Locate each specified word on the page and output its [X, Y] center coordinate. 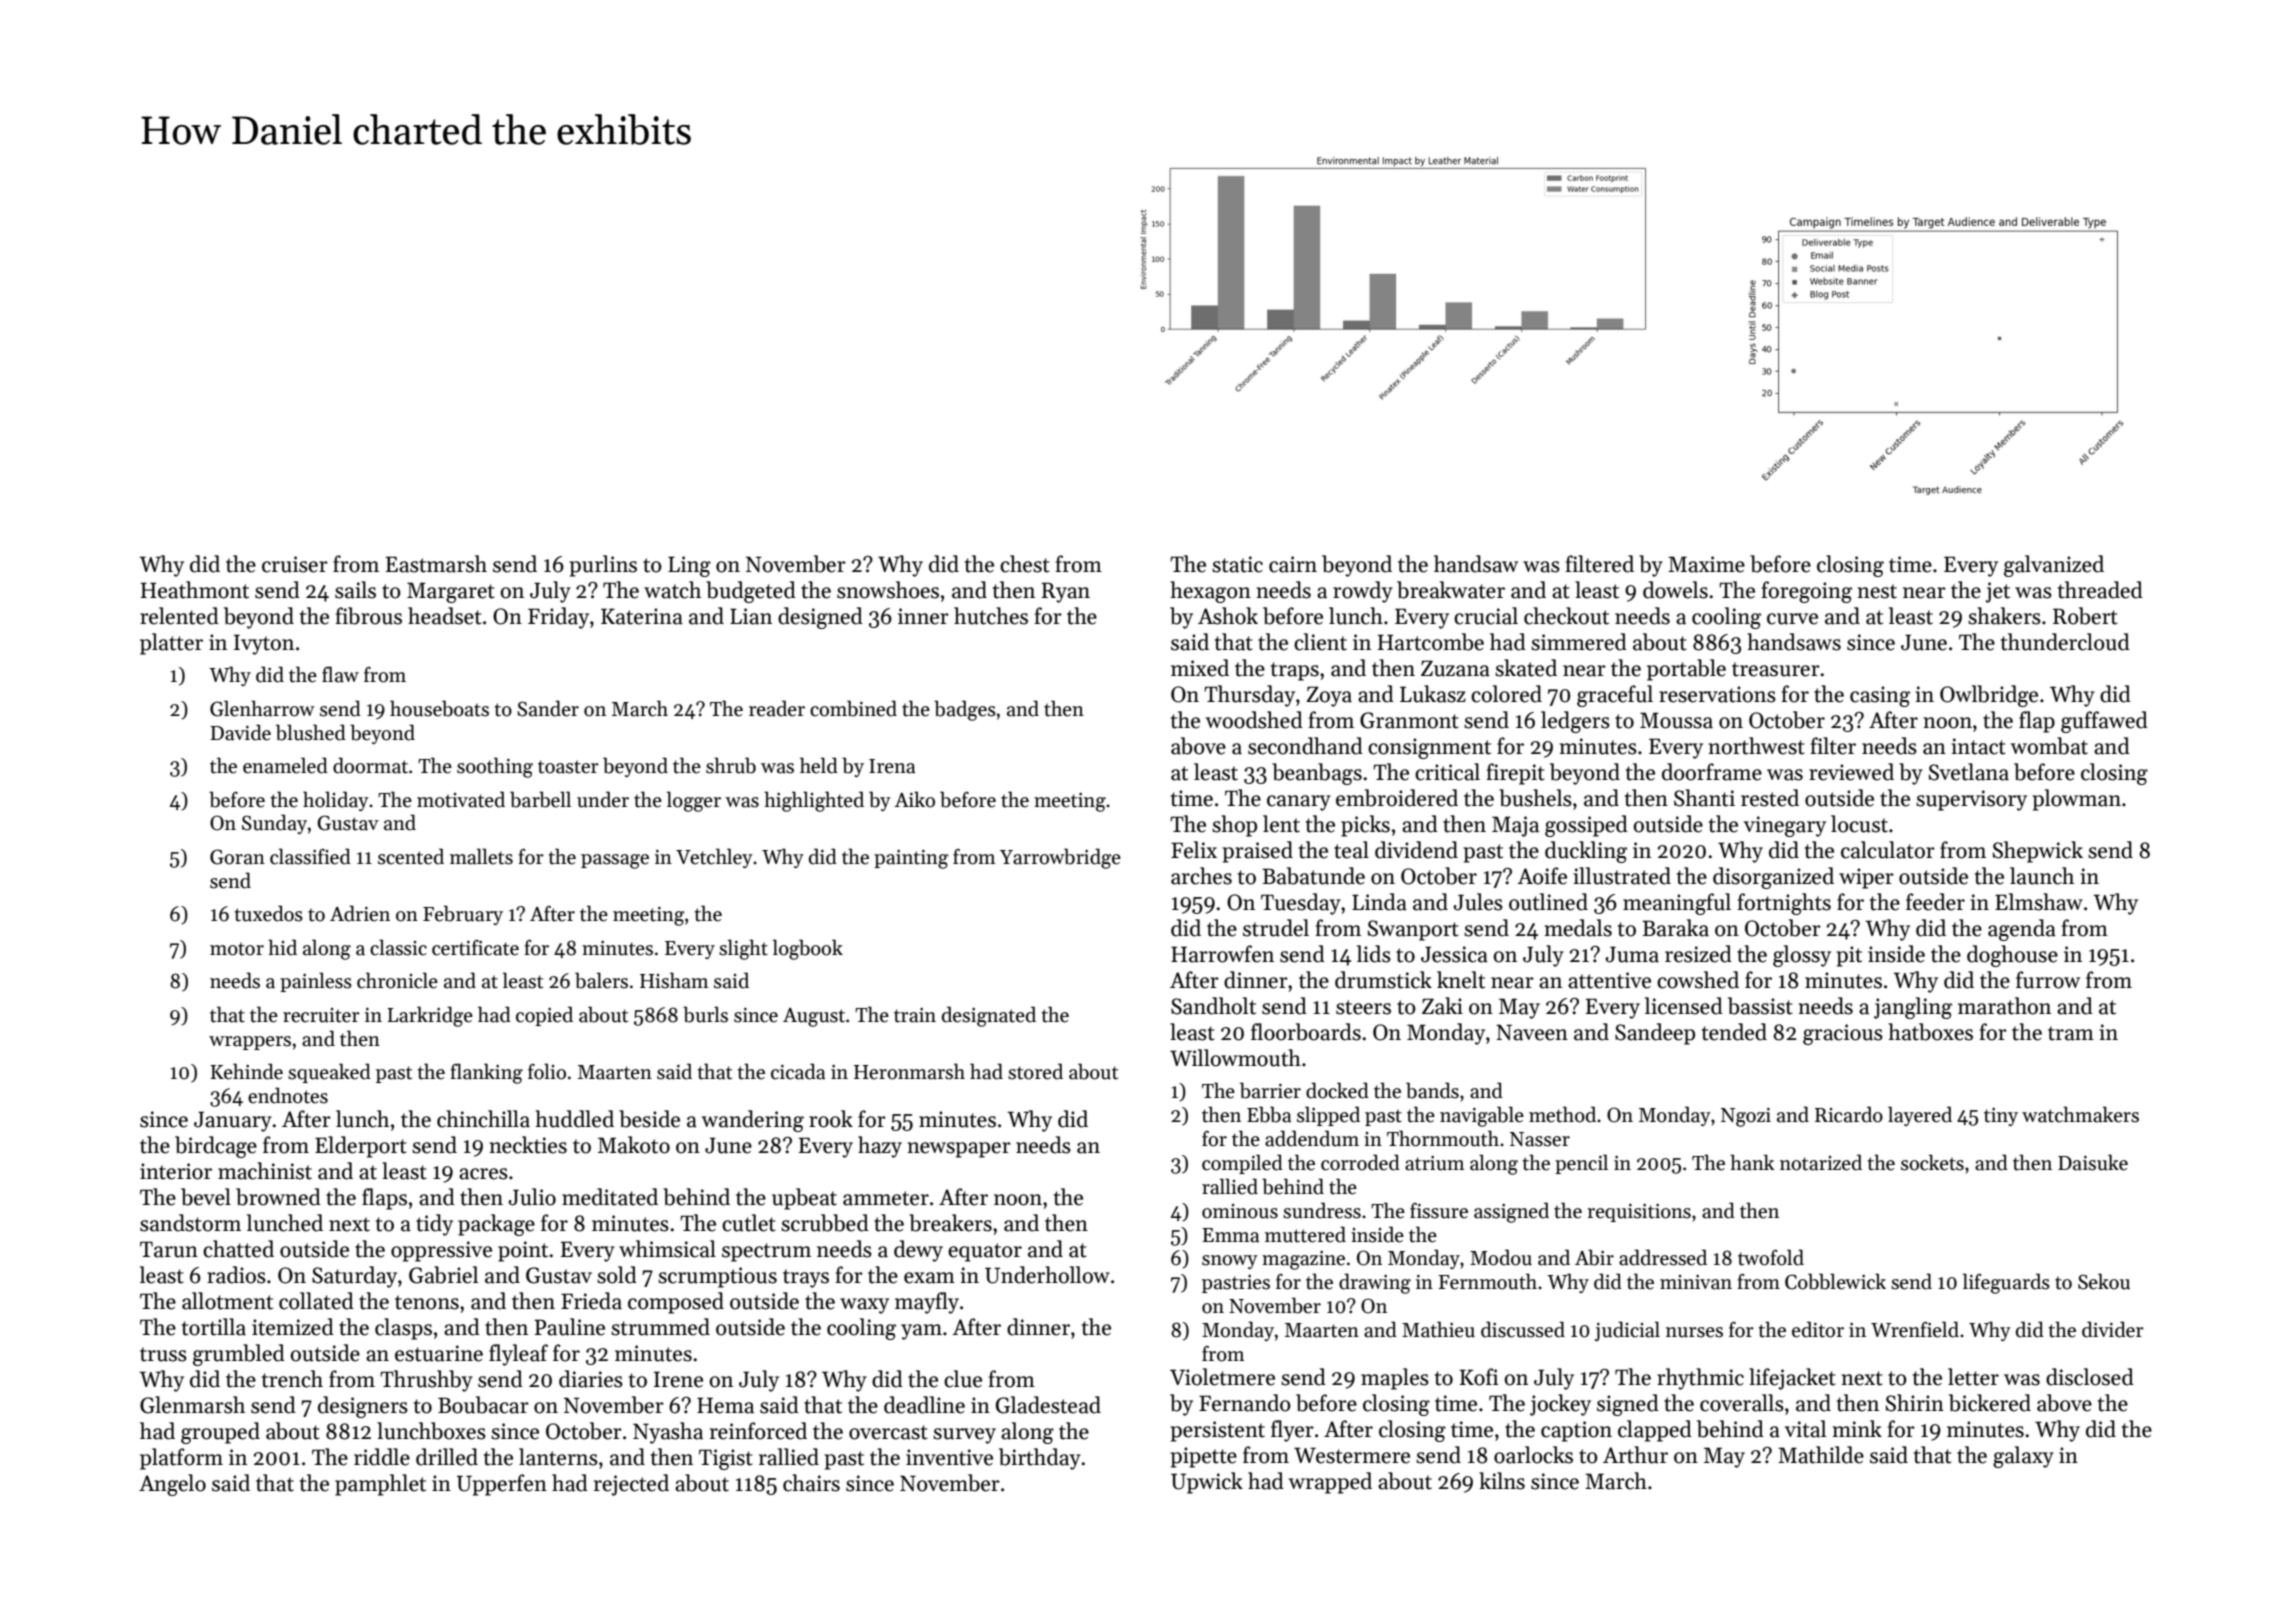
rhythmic [1700, 1379]
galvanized [2054, 566]
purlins [603, 566]
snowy [1230, 1262]
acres [483, 1174]
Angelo [172, 1485]
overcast [888, 1432]
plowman [2076, 800]
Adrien [360, 913]
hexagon [1210, 592]
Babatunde [1313, 876]
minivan [1696, 1282]
